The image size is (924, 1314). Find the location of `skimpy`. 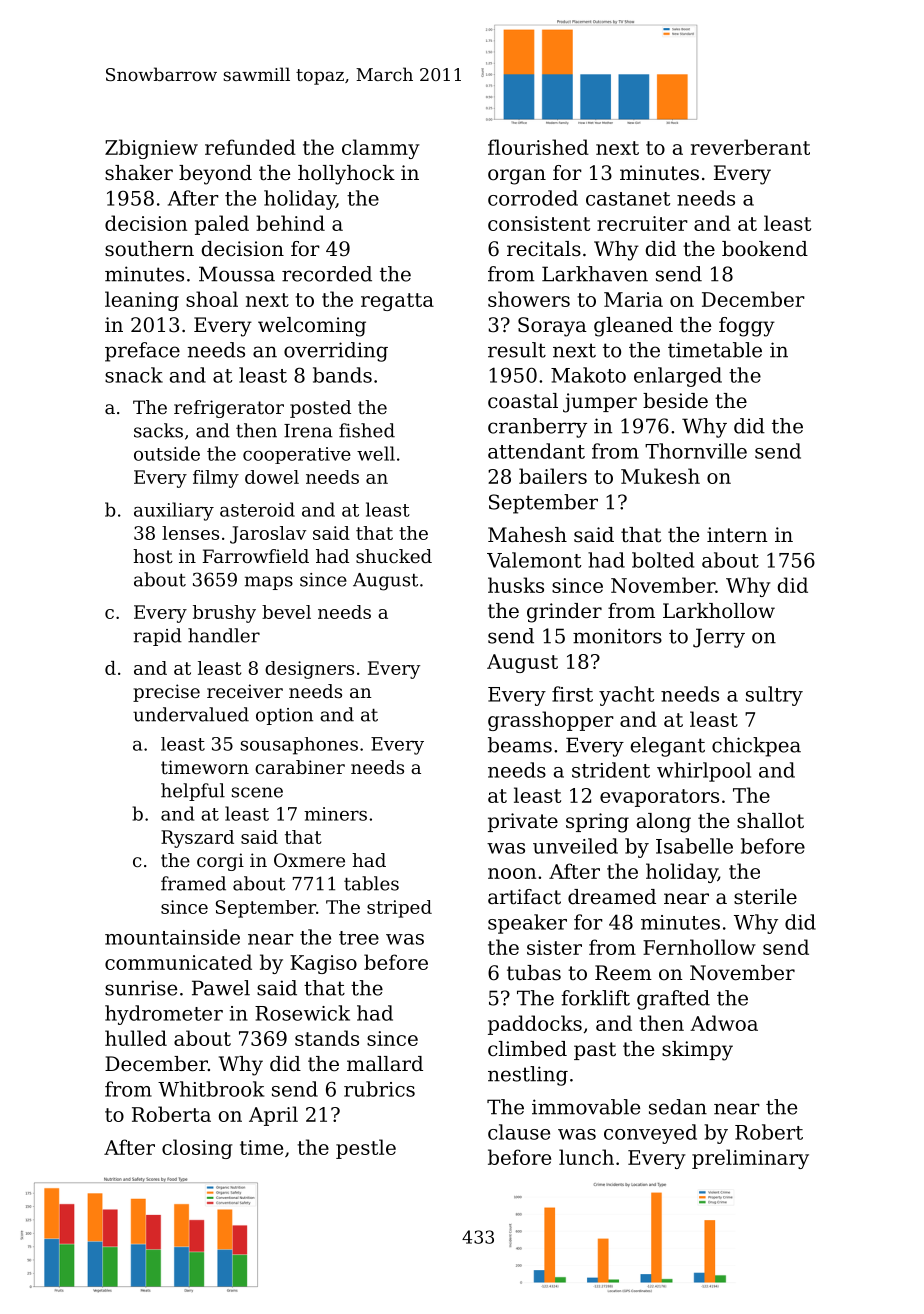

skimpy is located at coordinates (697, 1051).
